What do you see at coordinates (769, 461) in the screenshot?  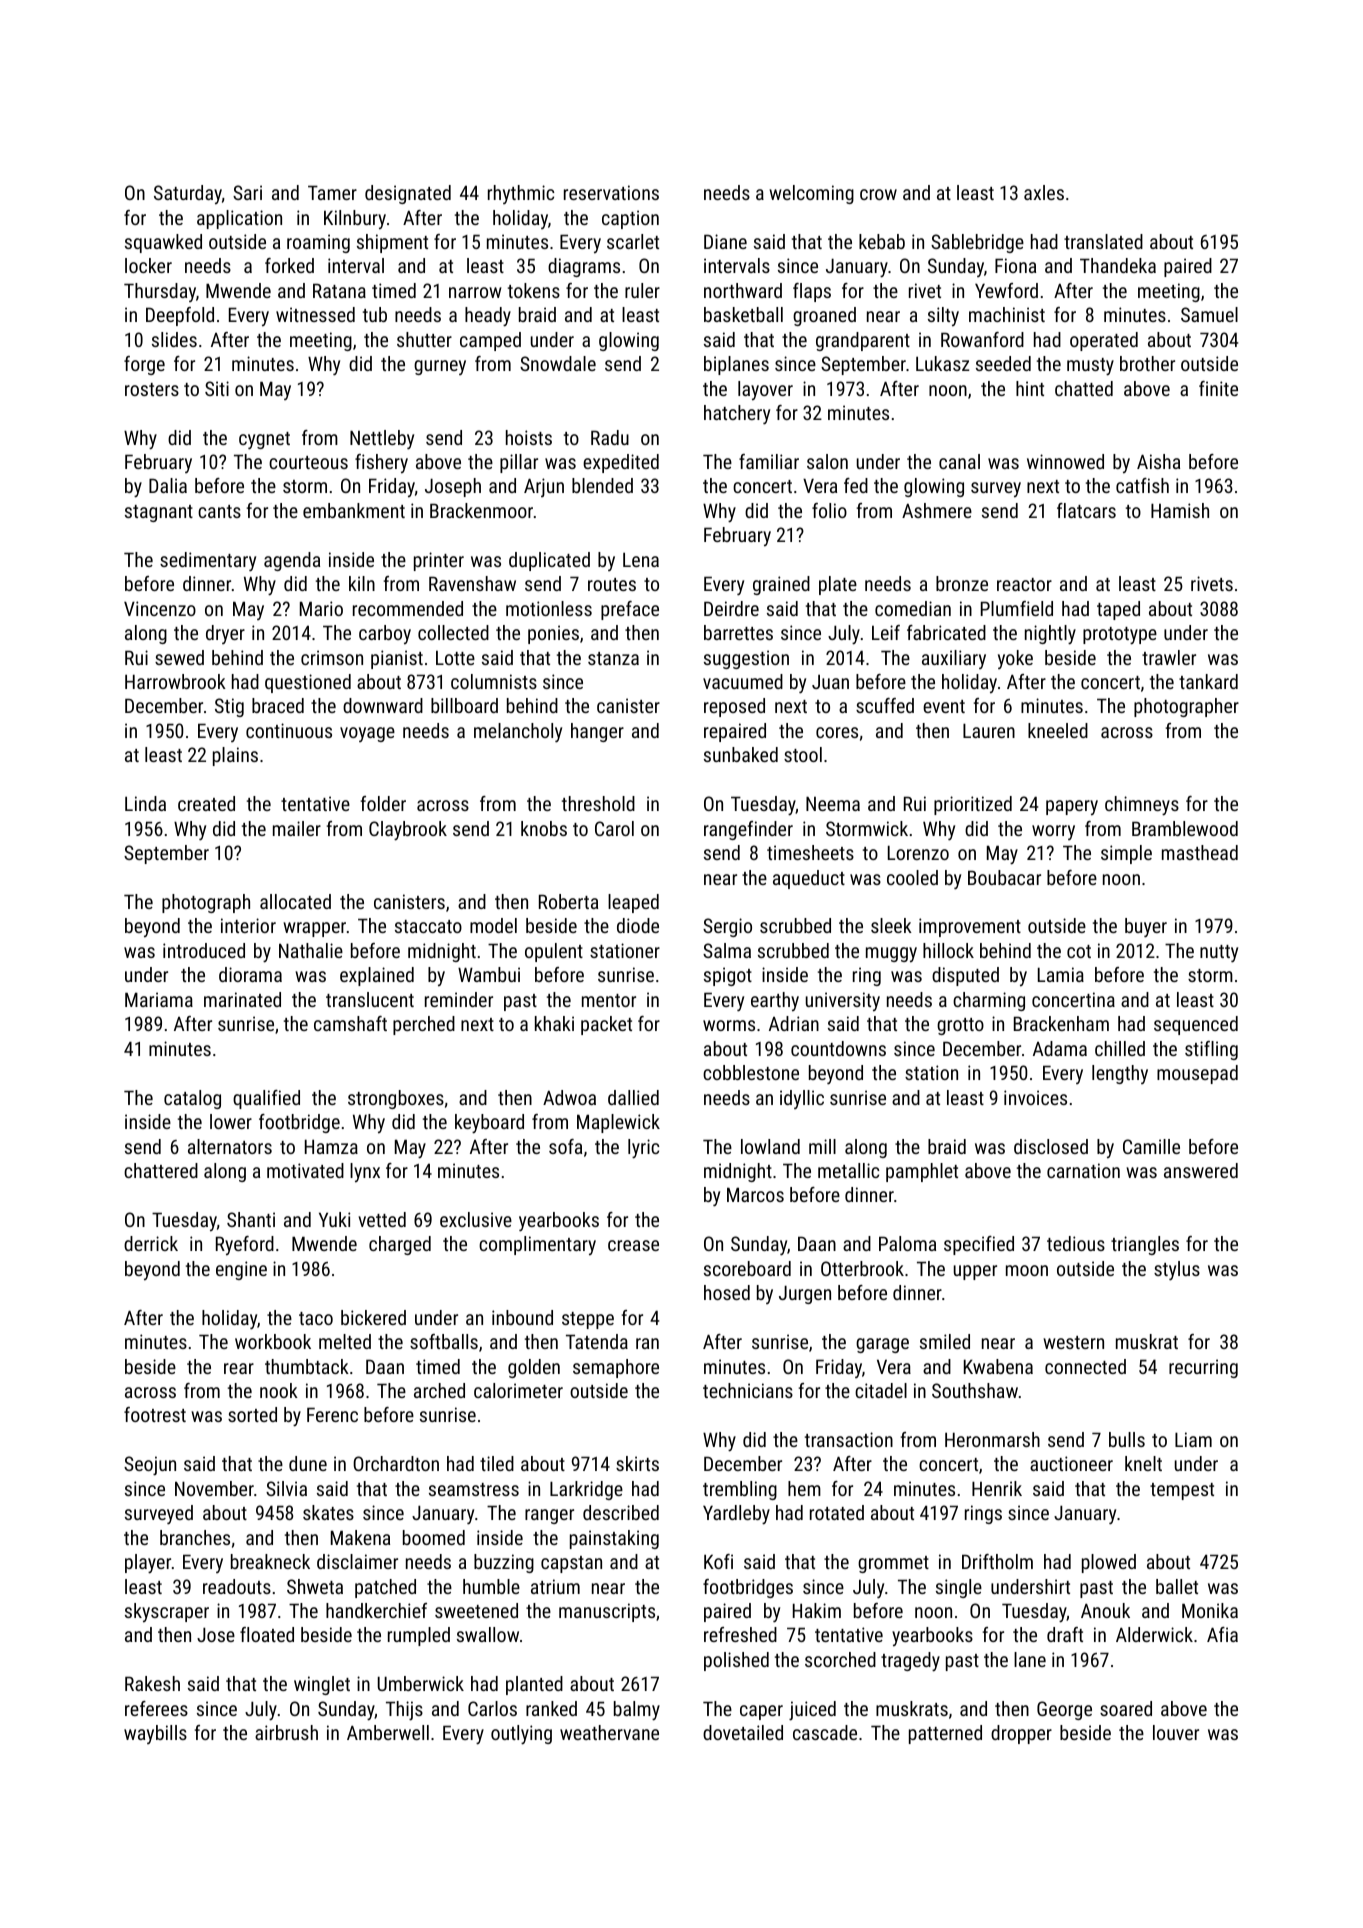 I see `familiar` at bounding box center [769, 461].
